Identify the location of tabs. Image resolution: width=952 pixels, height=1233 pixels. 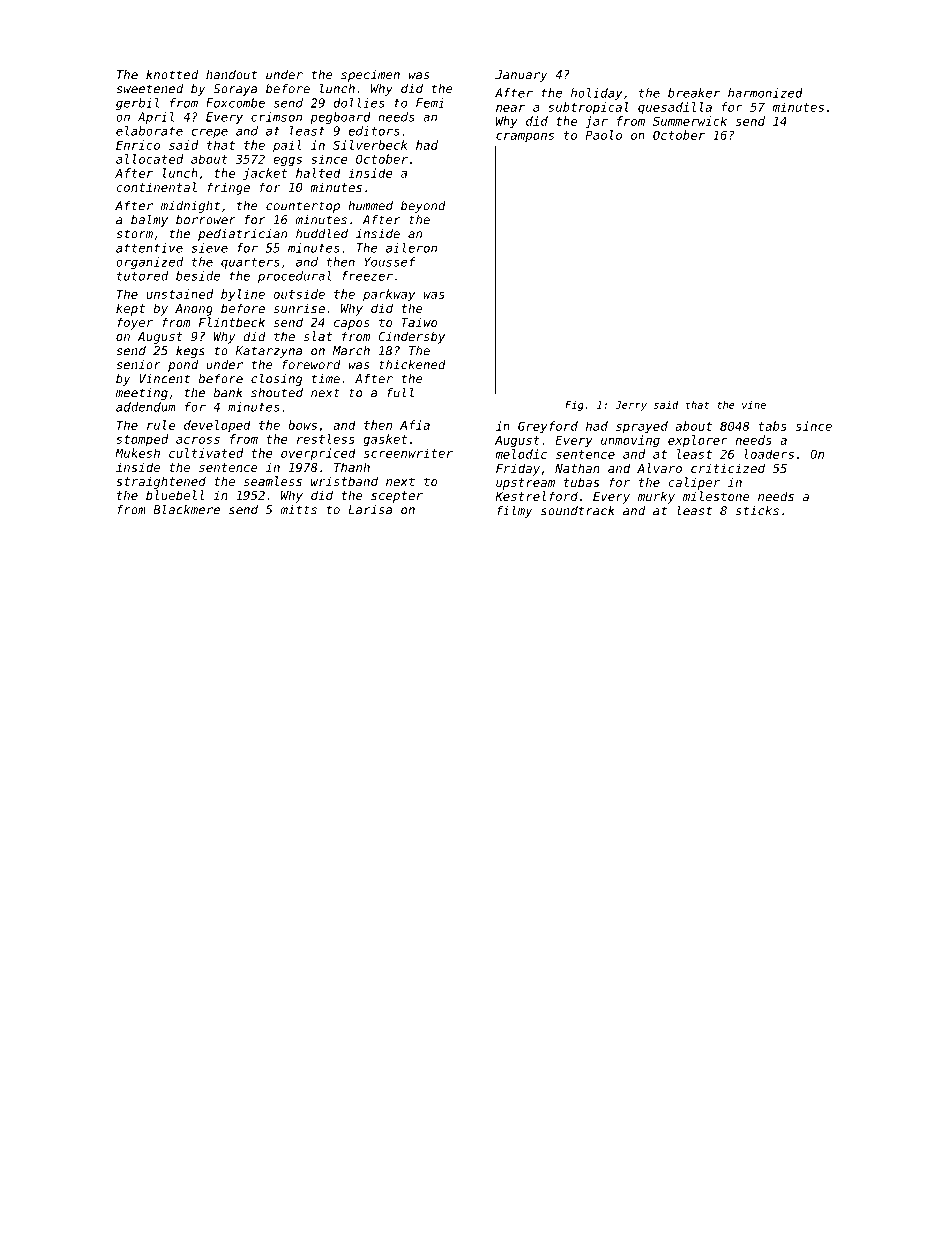
(773, 426).
